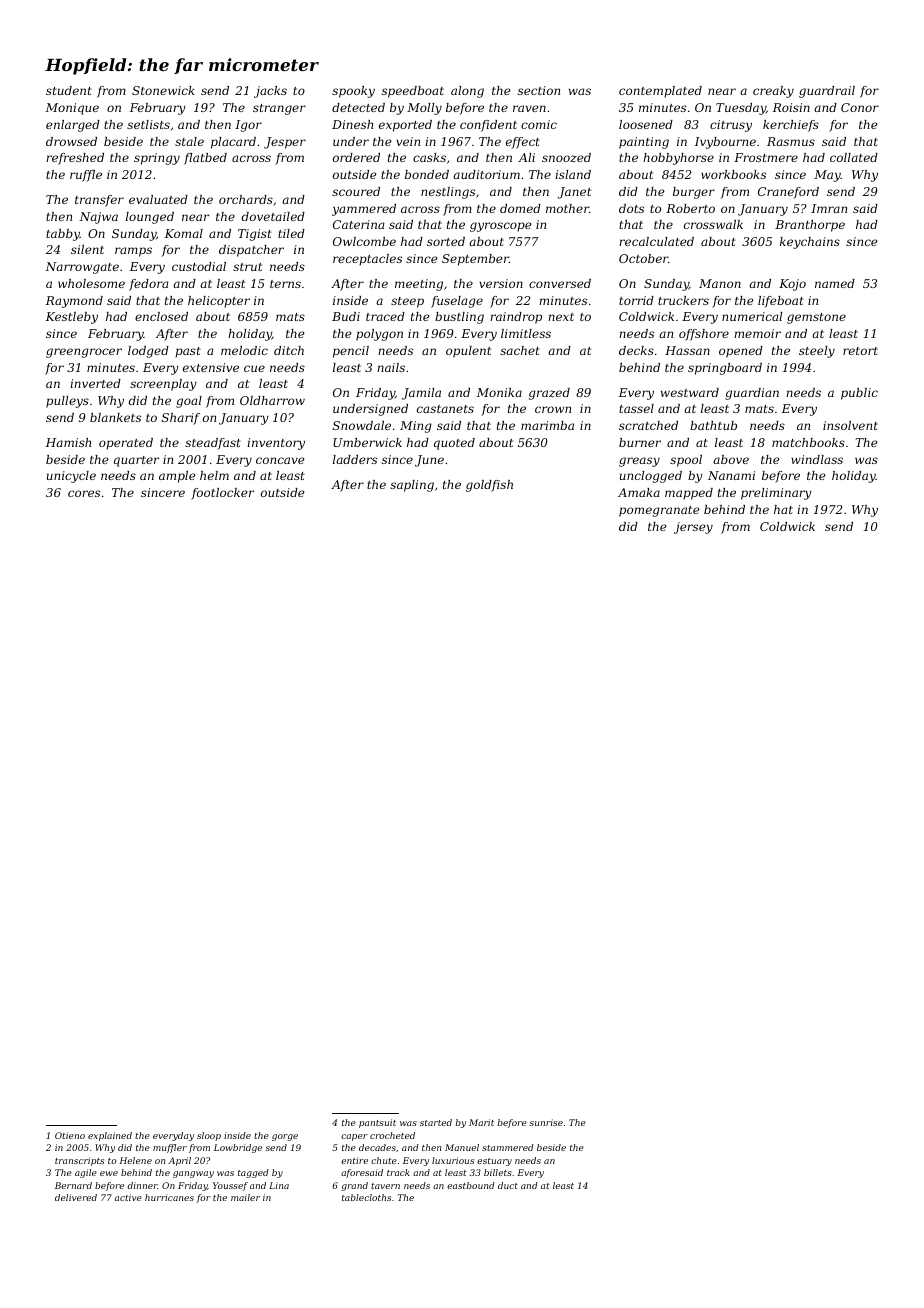 The image size is (924, 1308). What do you see at coordinates (158, 199) in the screenshot?
I see `evaluated` at bounding box center [158, 199].
